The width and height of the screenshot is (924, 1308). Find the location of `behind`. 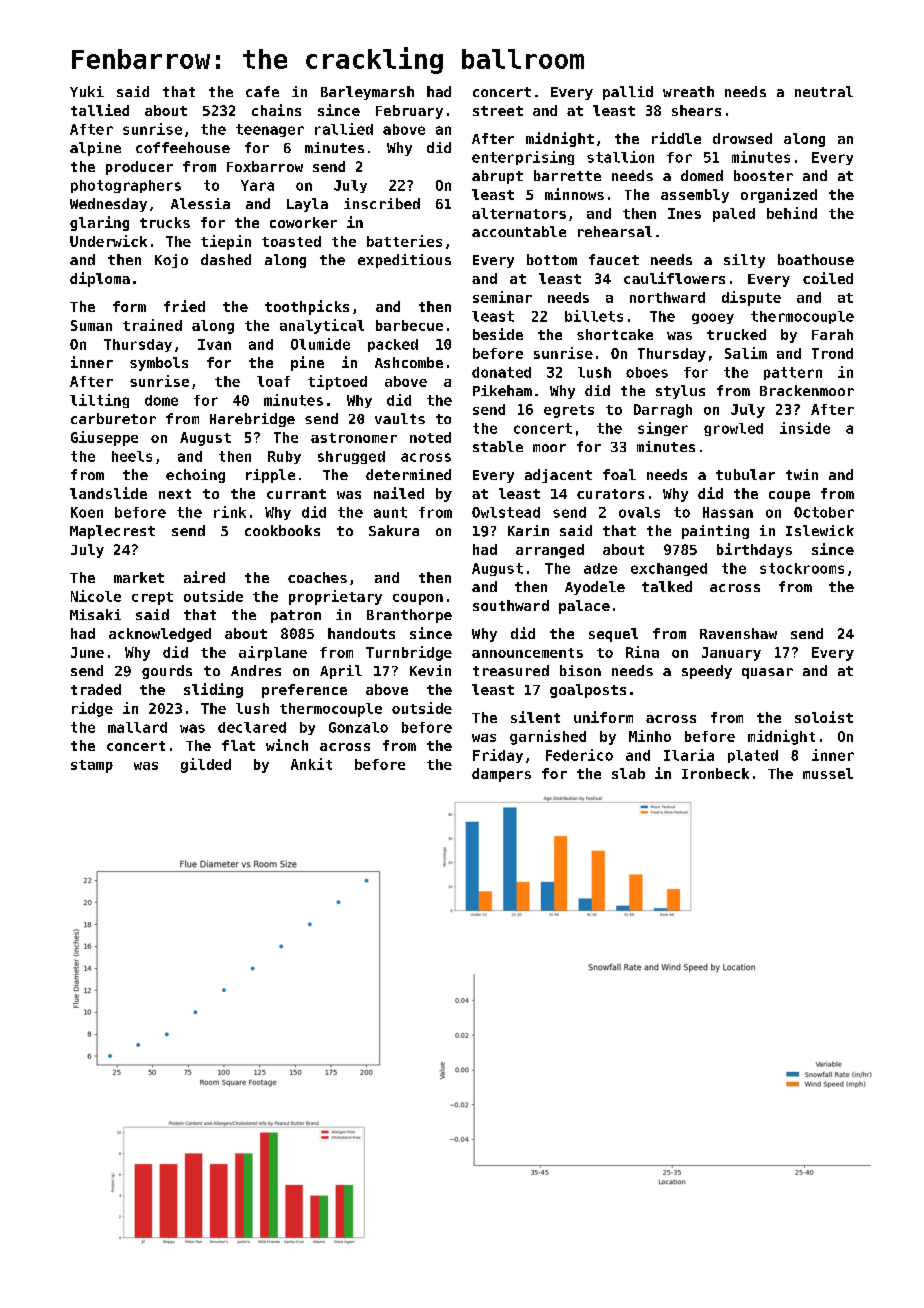

behind is located at coordinates (792, 213).
